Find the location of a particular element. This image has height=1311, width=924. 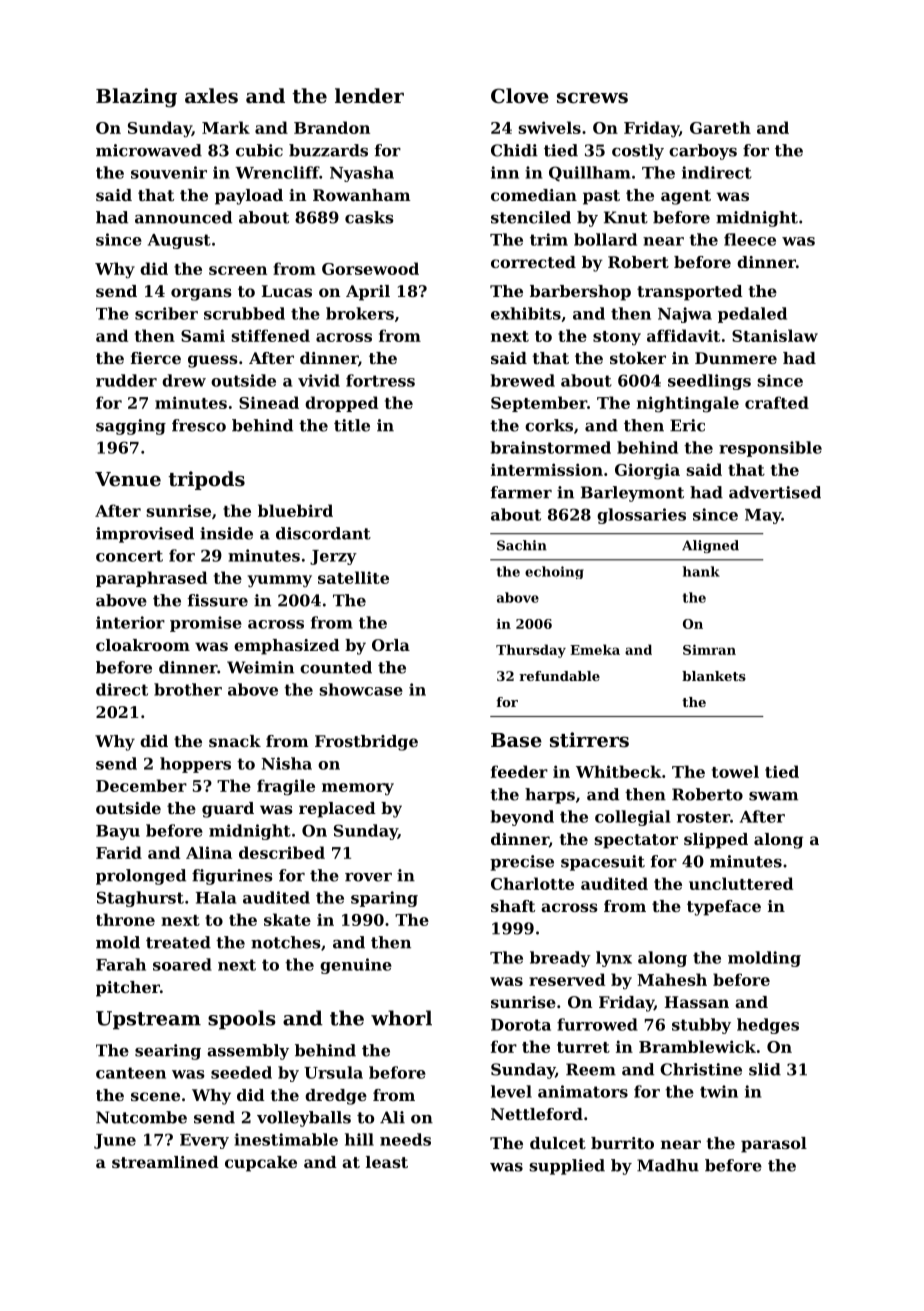

announced is located at coordinates (183, 217).
